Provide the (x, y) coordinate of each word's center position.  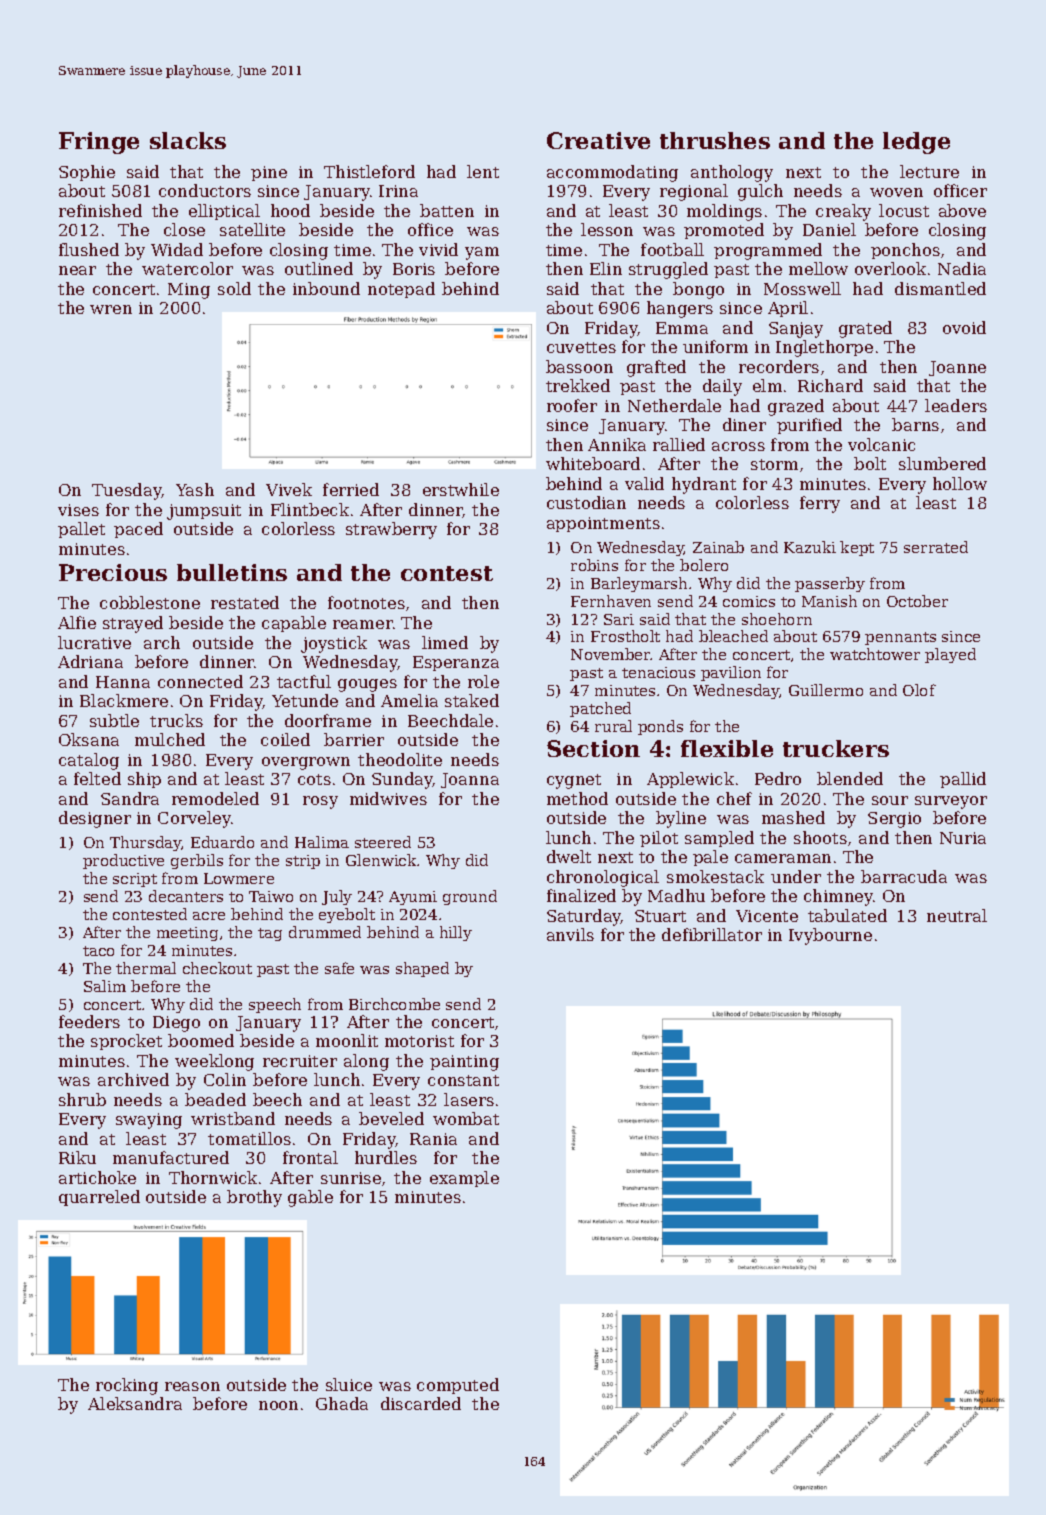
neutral (957, 915)
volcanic (881, 444)
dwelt (569, 856)
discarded (421, 1403)
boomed (201, 1040)
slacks (188, 140)
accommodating (612, 173)
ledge (916, 143)
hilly (456, 933)
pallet (81, 530)
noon (278, 1405)
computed (458, 1386)
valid (644, 483)
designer (95, 819)
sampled (719, 839)
